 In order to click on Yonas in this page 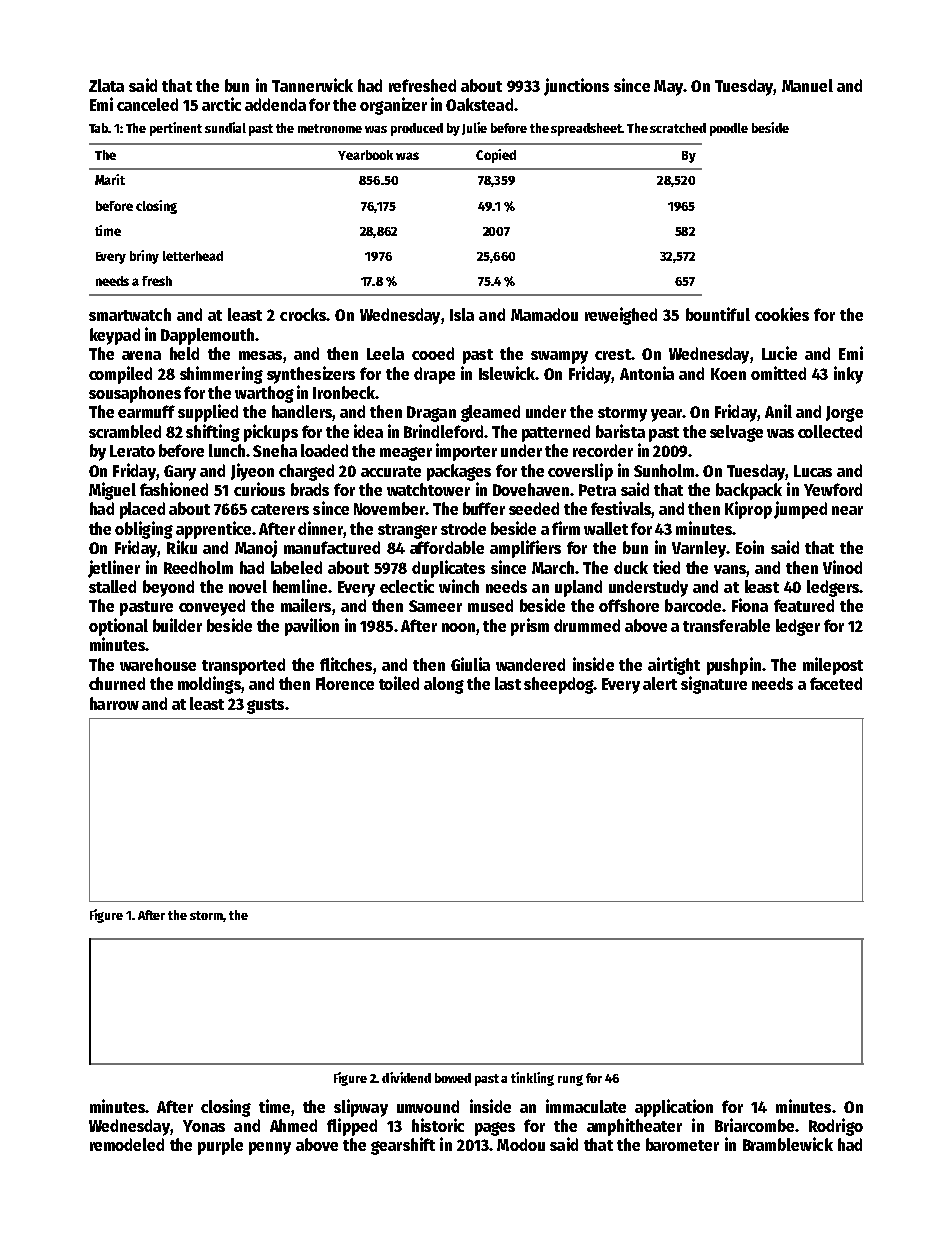, I will do `click(204, 1126)`.
